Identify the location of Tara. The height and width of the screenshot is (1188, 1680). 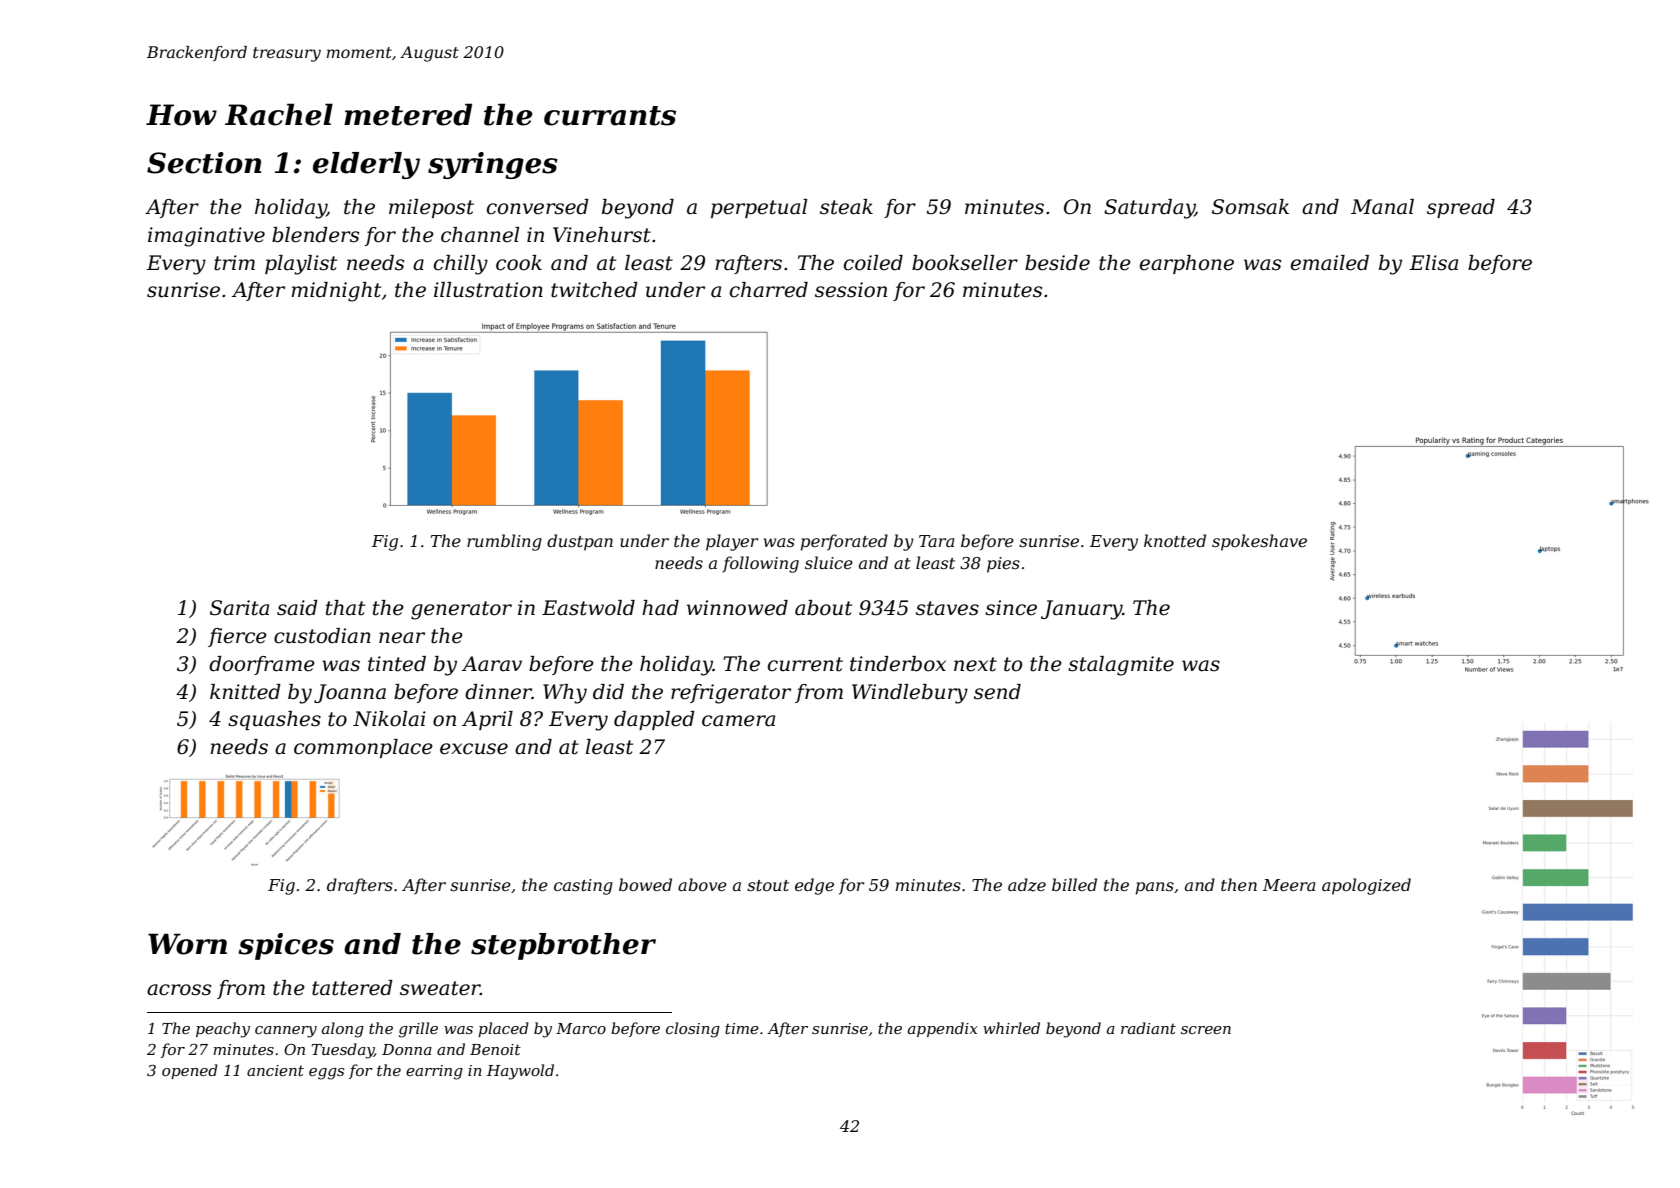
(936, 541).
